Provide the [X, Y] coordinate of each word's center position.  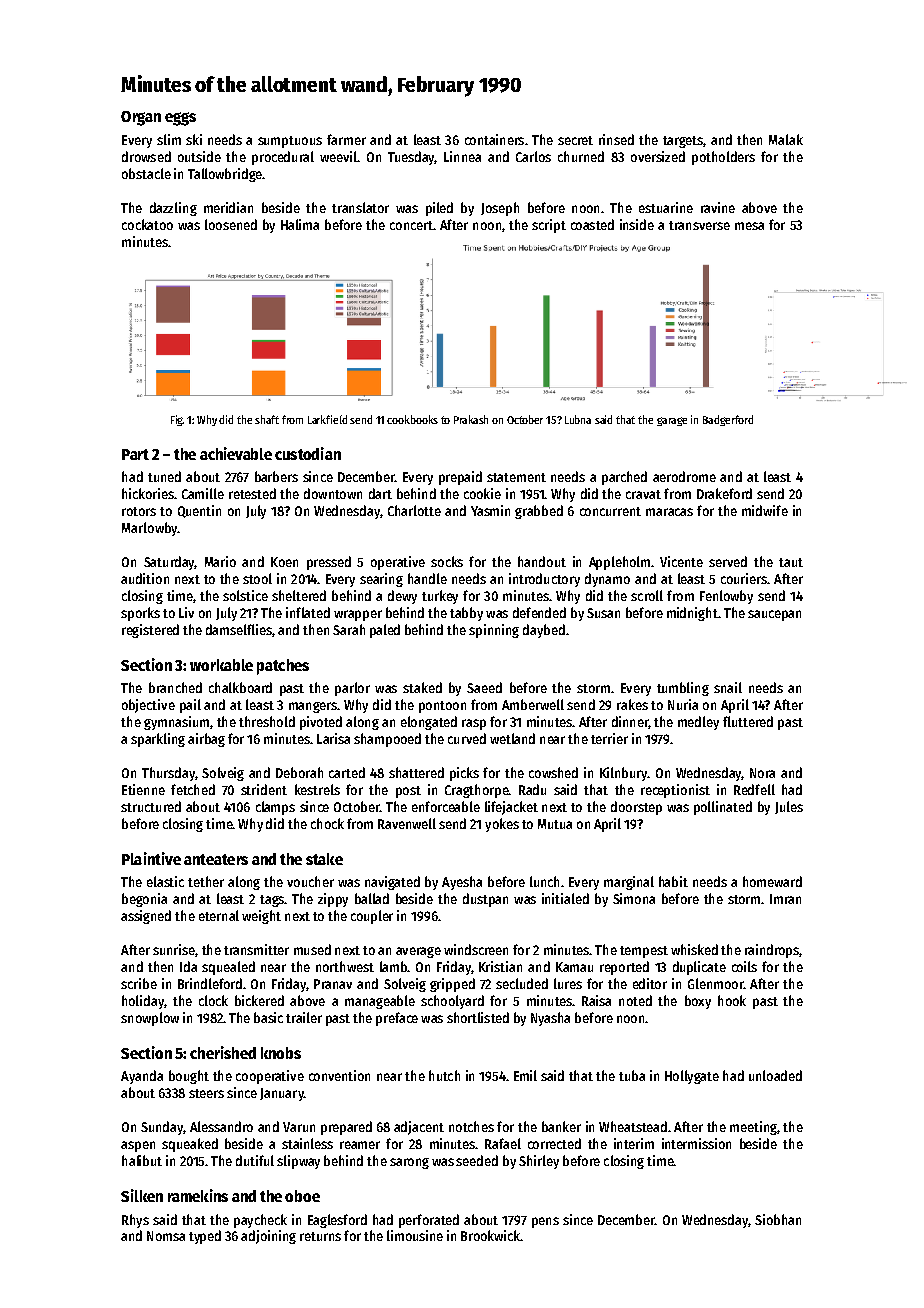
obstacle [146, 173]
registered [150, 631]
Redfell [754, 789]
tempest [644, 952]
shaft [267, 419]
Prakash [471, 419]
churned [581, 156]
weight [261, 917]
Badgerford [728, 420]
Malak [786, 139]
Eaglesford [337, 1221]
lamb [393, 966]
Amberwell [533, 704]
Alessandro [221, 1126]
